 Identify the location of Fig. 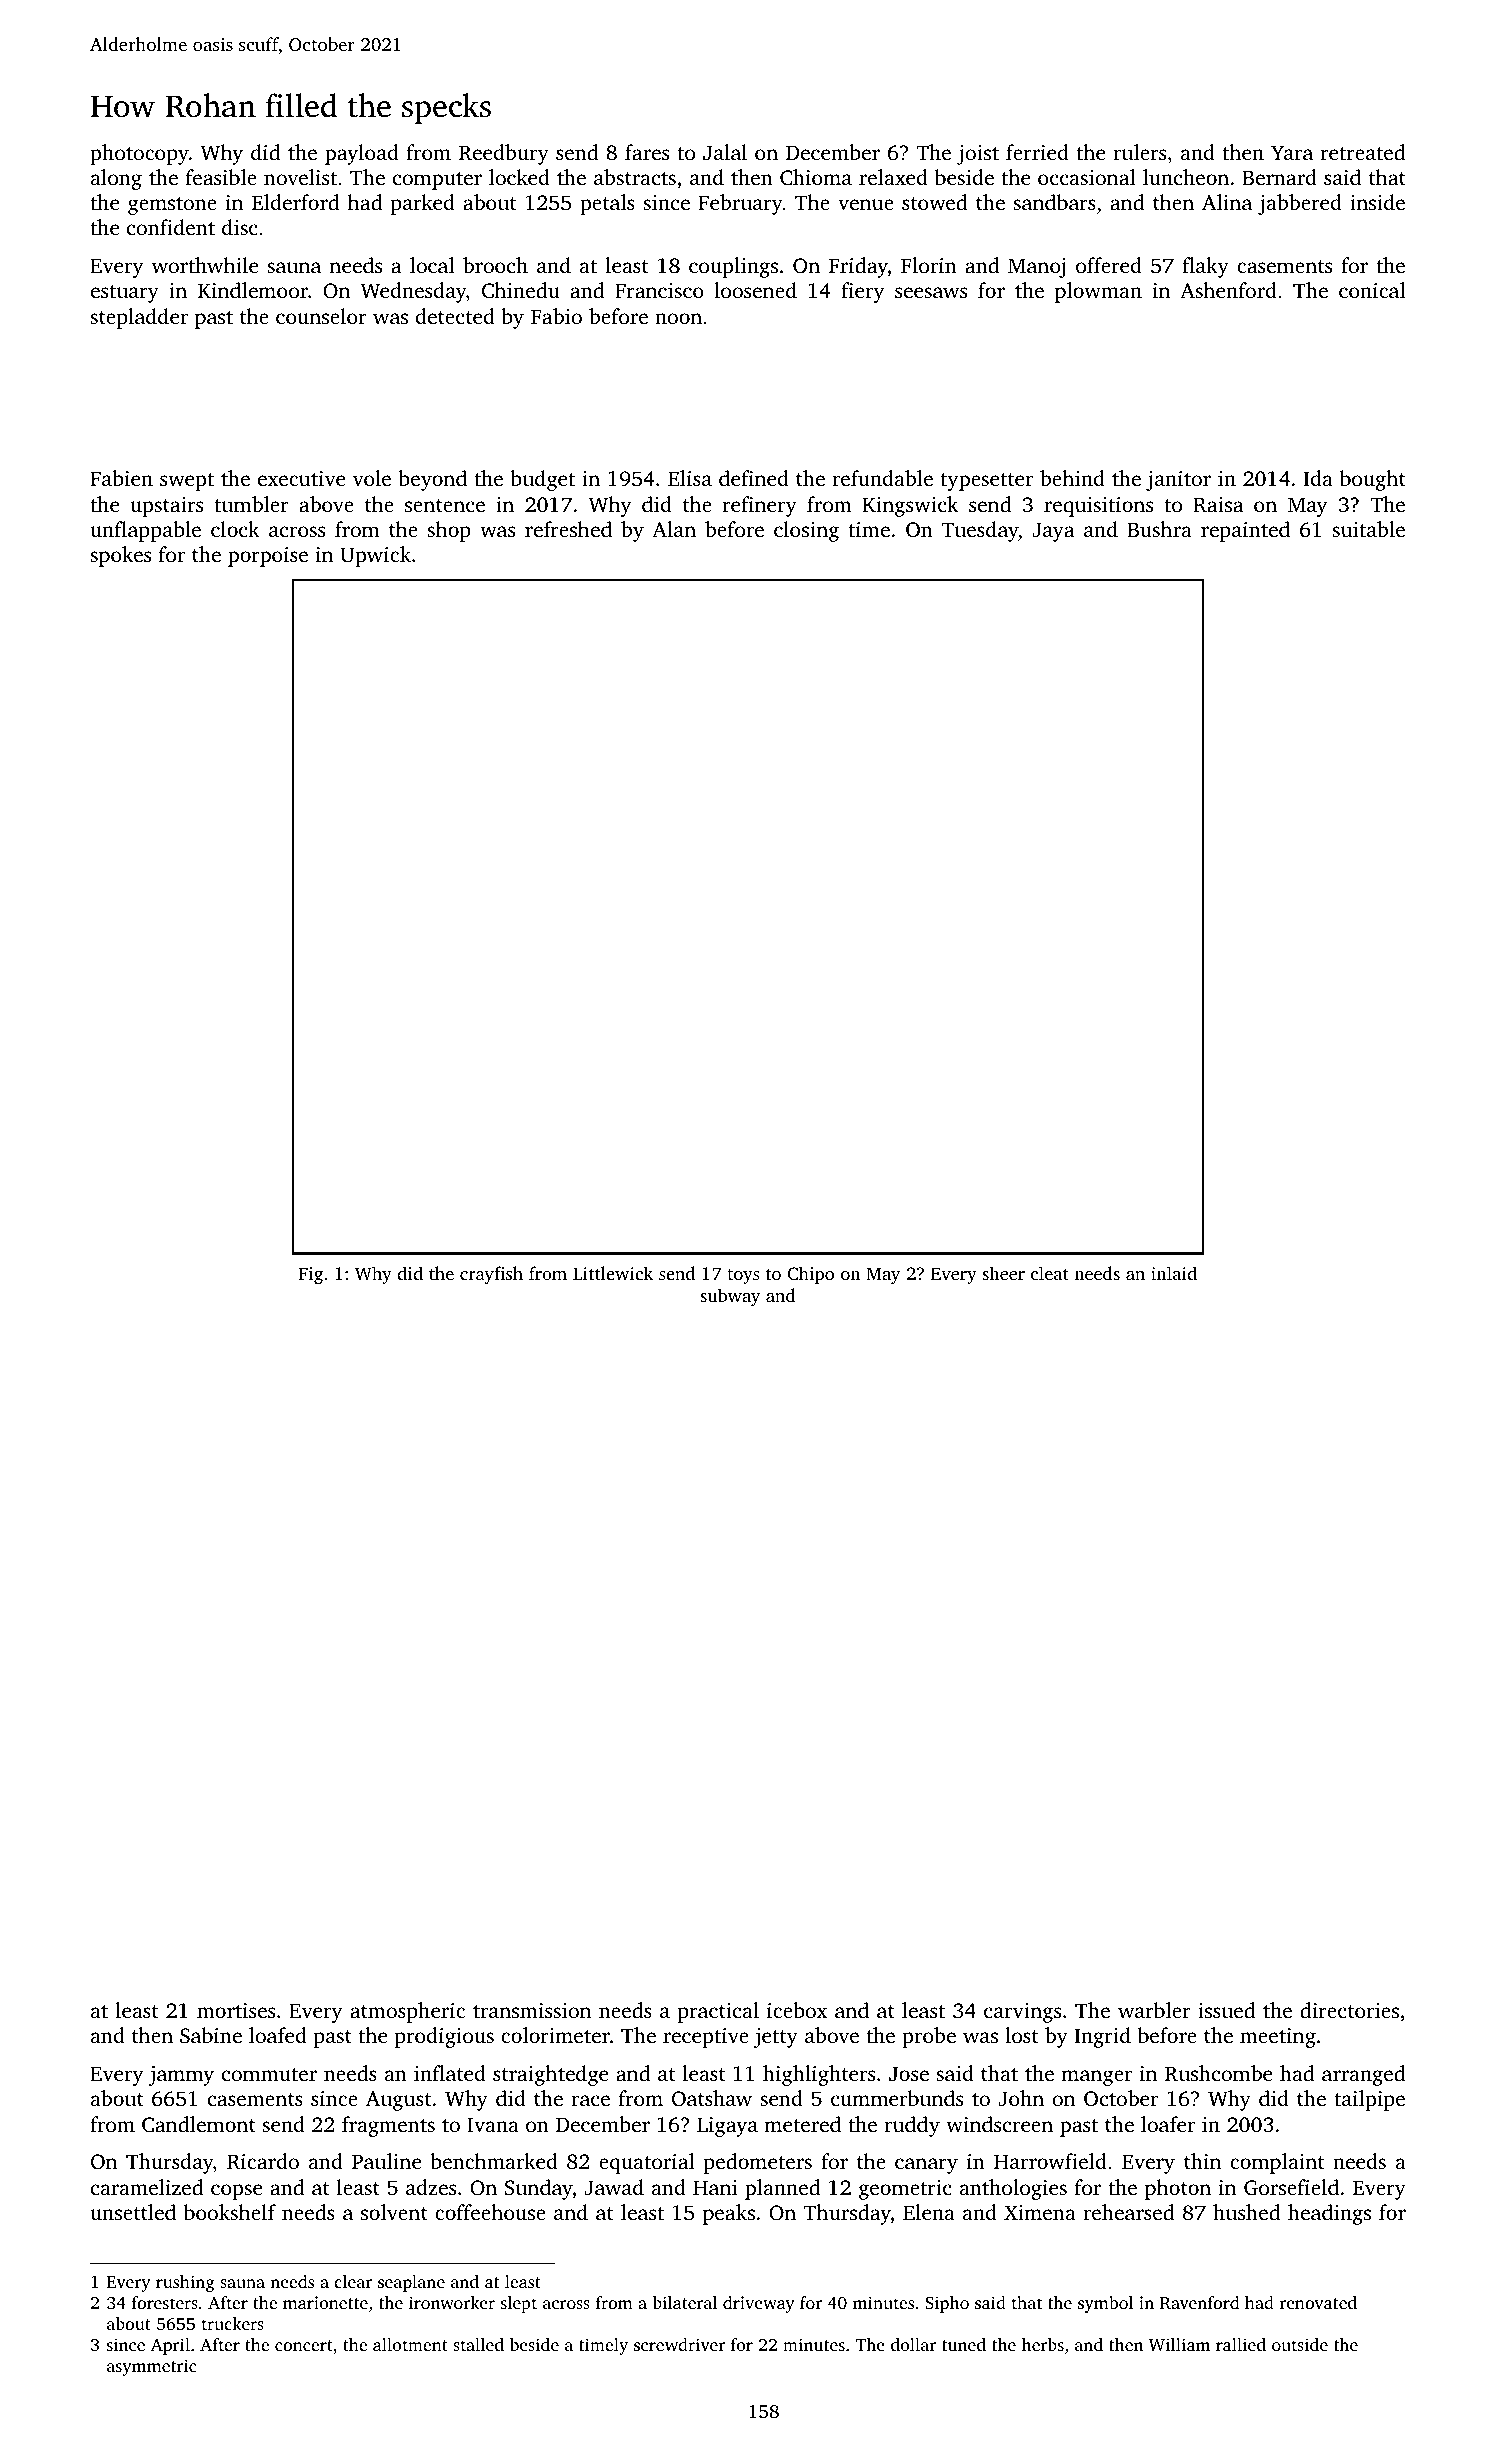
(311, 1275).
